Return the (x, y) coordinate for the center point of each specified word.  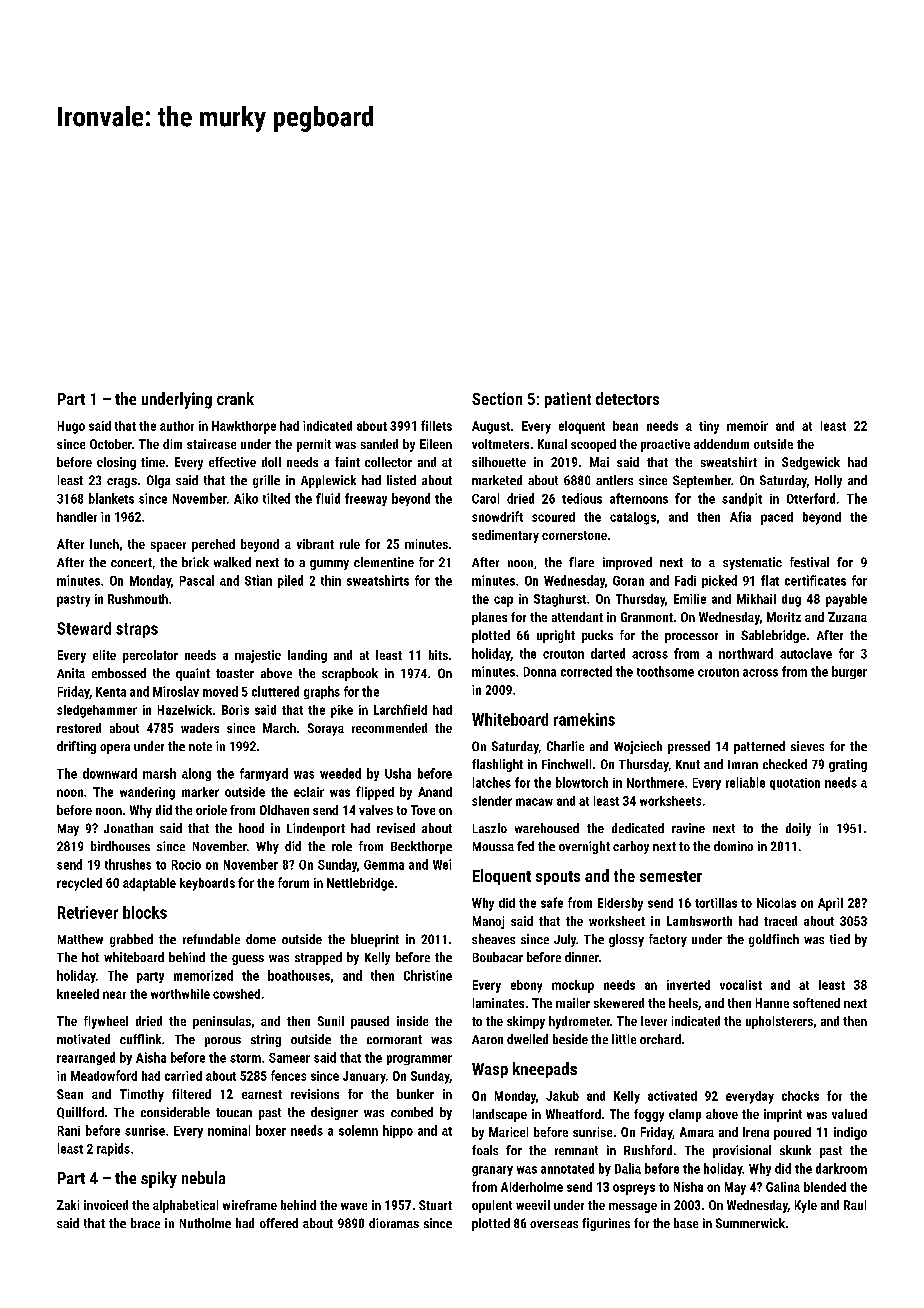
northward (746, 653)
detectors (627, 398)
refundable (211, 939)
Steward (84, 628)
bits (438, 655)
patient (568, 400)
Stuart (435, 1205)
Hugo (71, 427)
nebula (203, 1177)
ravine (688, 828)
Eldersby (620, 904)
